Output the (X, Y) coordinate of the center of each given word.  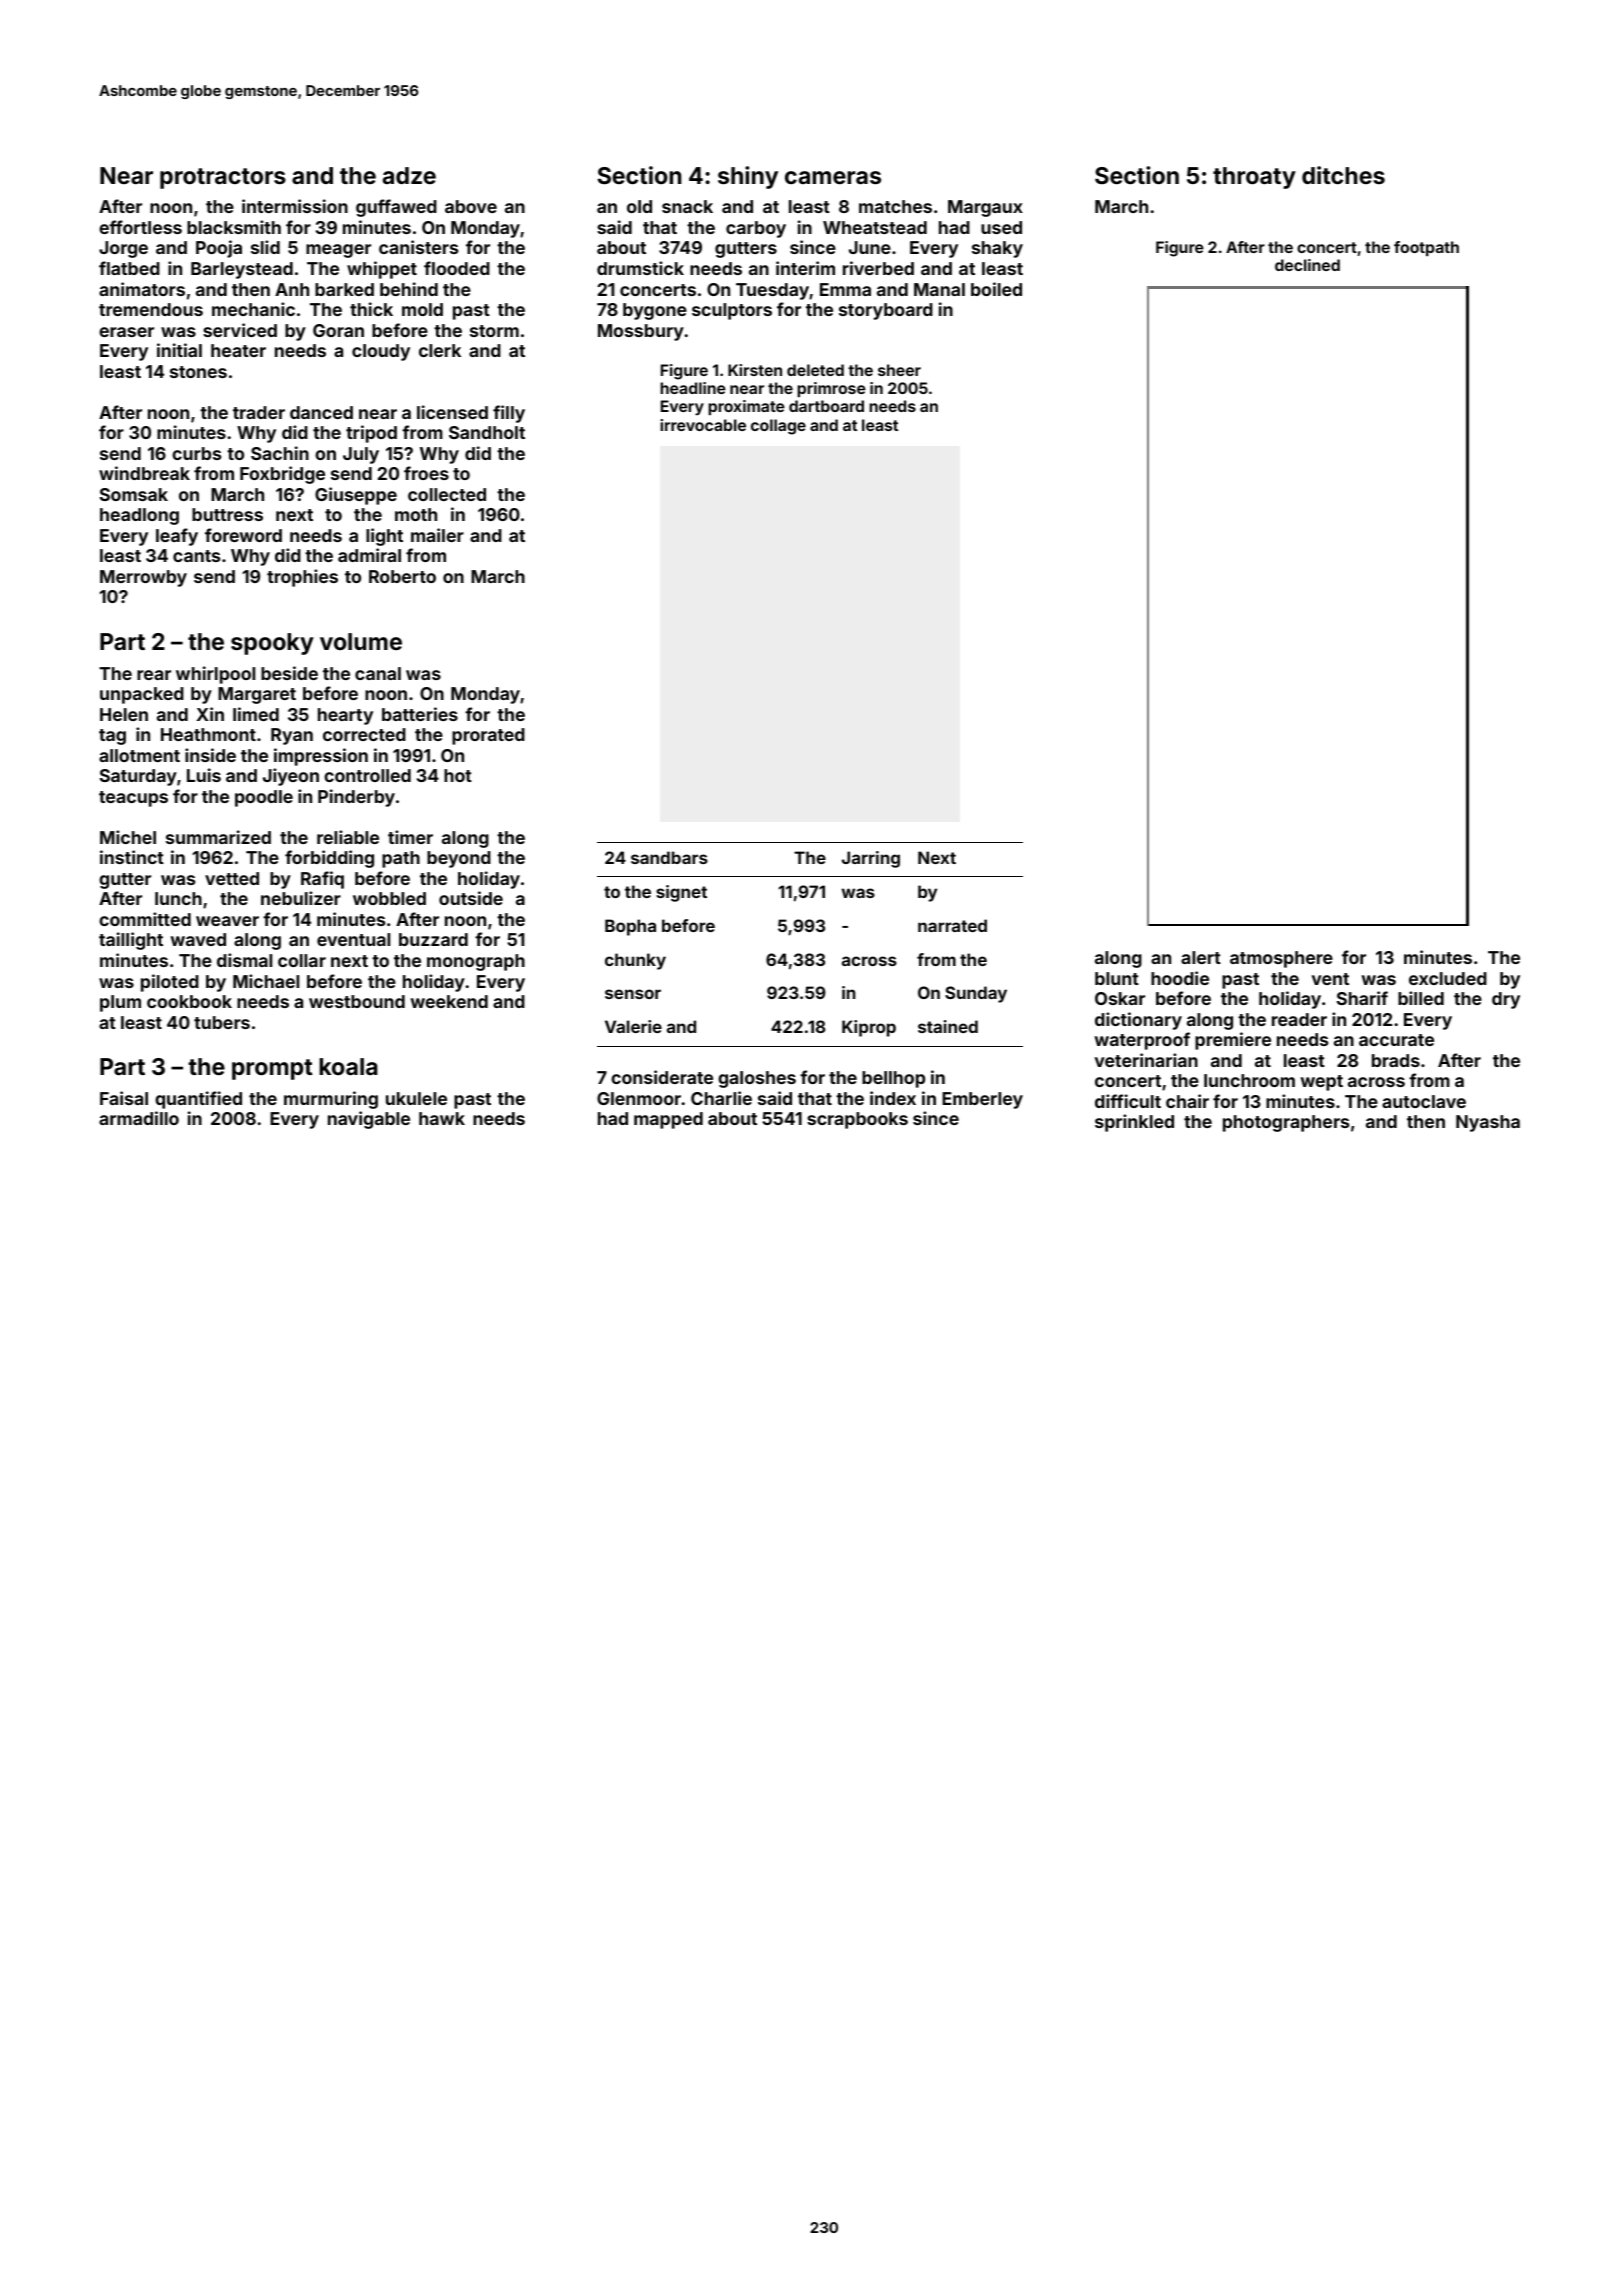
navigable (369, 1120)
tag (112, 737)
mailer (437, 535)
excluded (1448, 978)
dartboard (826, 406)
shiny (748, 177)
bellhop (893, 1079)
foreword (243, 535)
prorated (488, 736)
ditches (1343, 175)
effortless (140, 227)
